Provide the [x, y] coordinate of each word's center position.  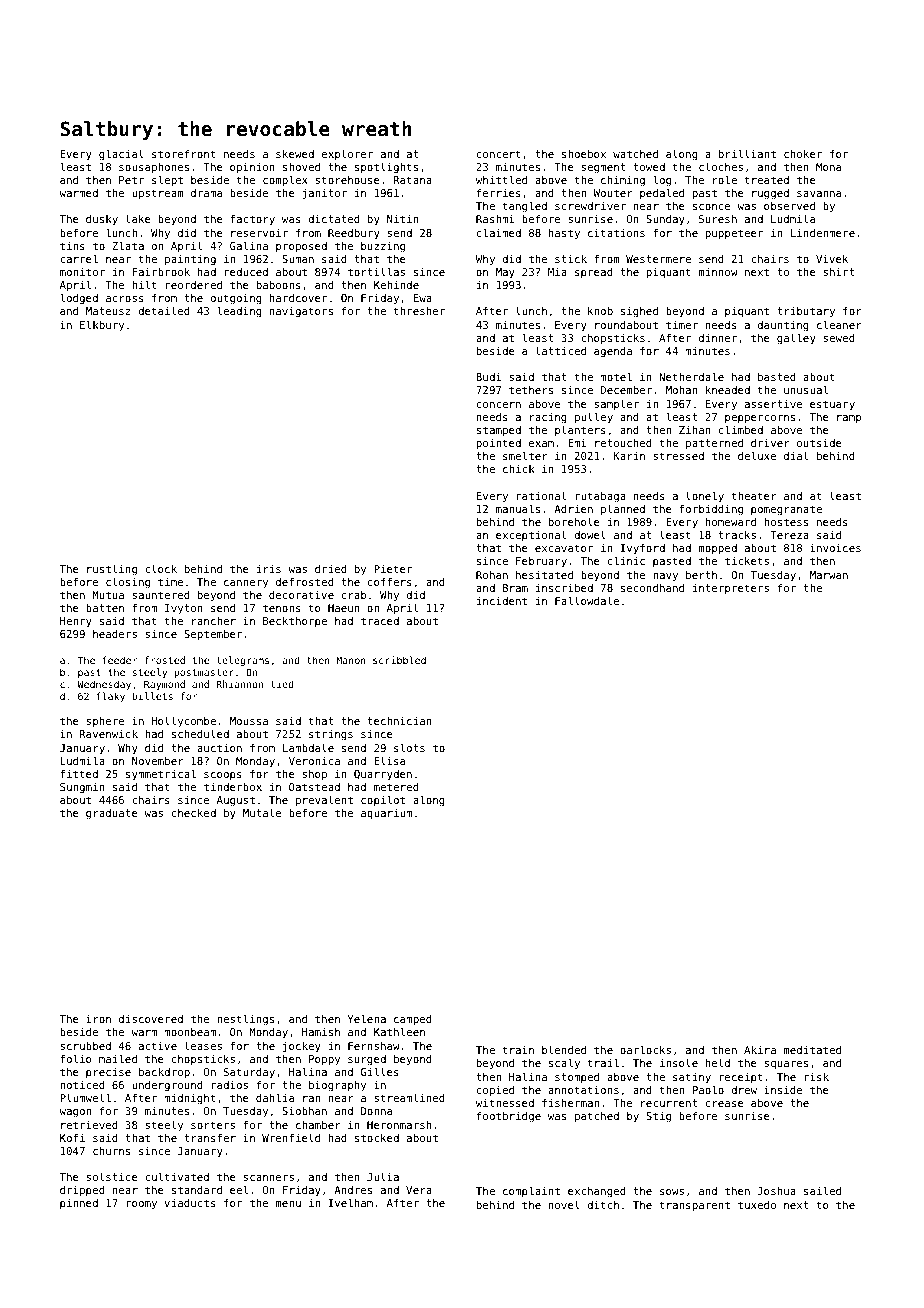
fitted [79, 773]
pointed [498, 444]
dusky [102, 219]
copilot [383, 800]
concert [499, 154]
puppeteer [734, 234]
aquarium [386, 814]
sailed [822, 1190]
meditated [812, 1049]
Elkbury [102, 325]
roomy [141, 1205]
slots [409, 747]
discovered [151, 1019]
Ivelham [351, 1202]
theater [754, 496]
